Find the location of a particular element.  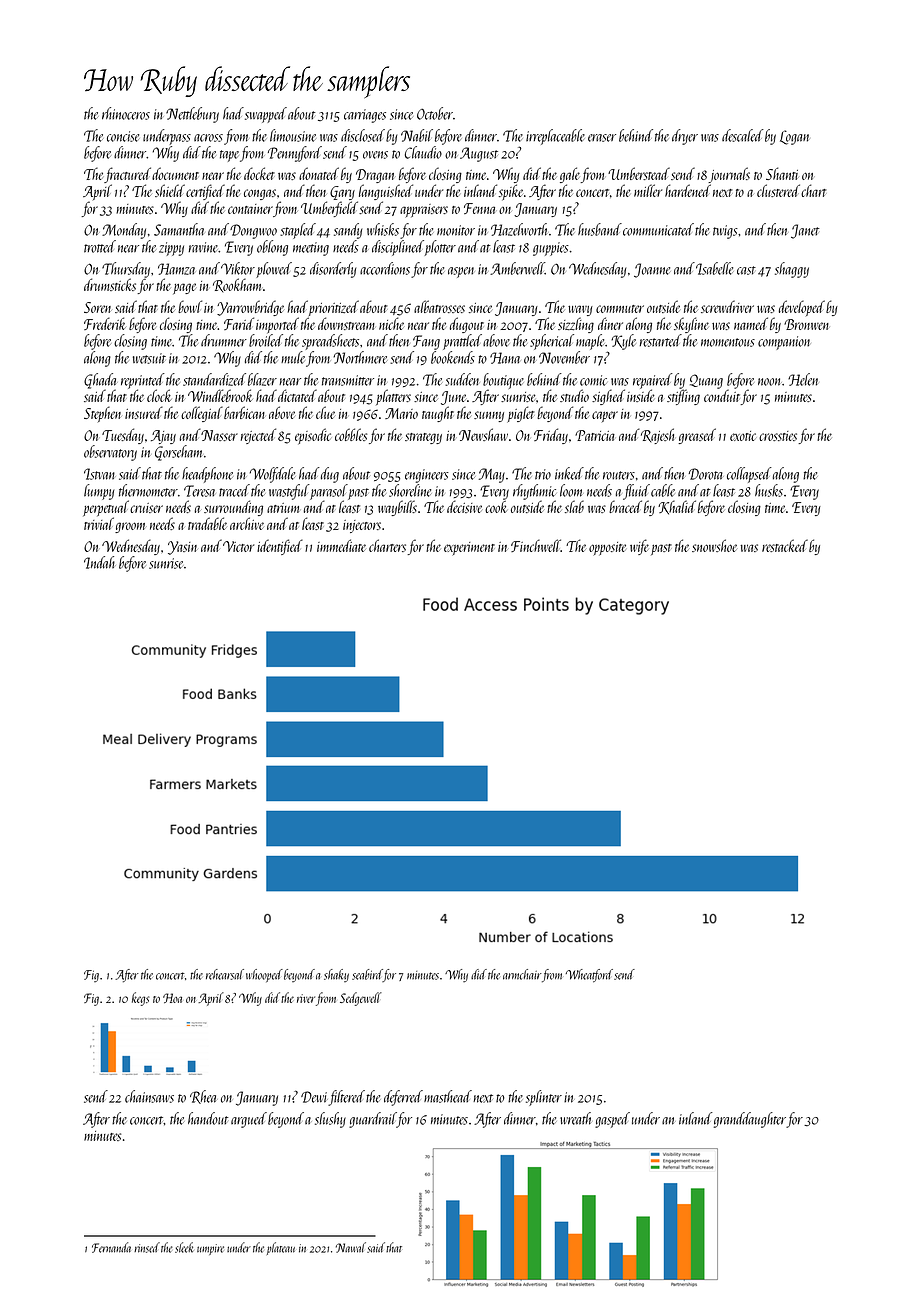

eraser is located at coordinates (602, 138).
